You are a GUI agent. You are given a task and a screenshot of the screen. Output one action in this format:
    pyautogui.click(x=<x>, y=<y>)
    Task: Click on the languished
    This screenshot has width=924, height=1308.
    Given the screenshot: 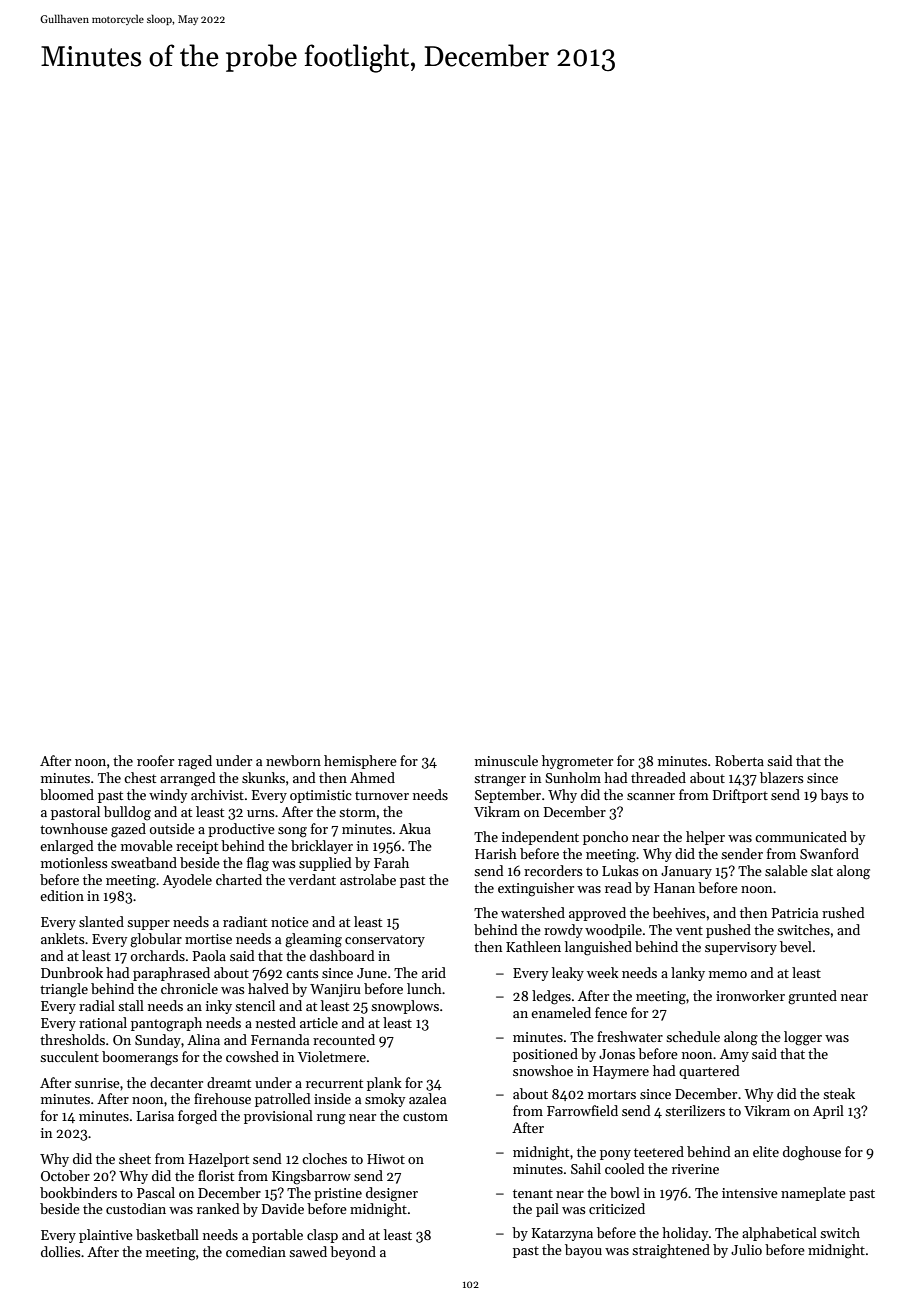 What is the action you would take?
    pyautogui.click(x=598, y=948)
